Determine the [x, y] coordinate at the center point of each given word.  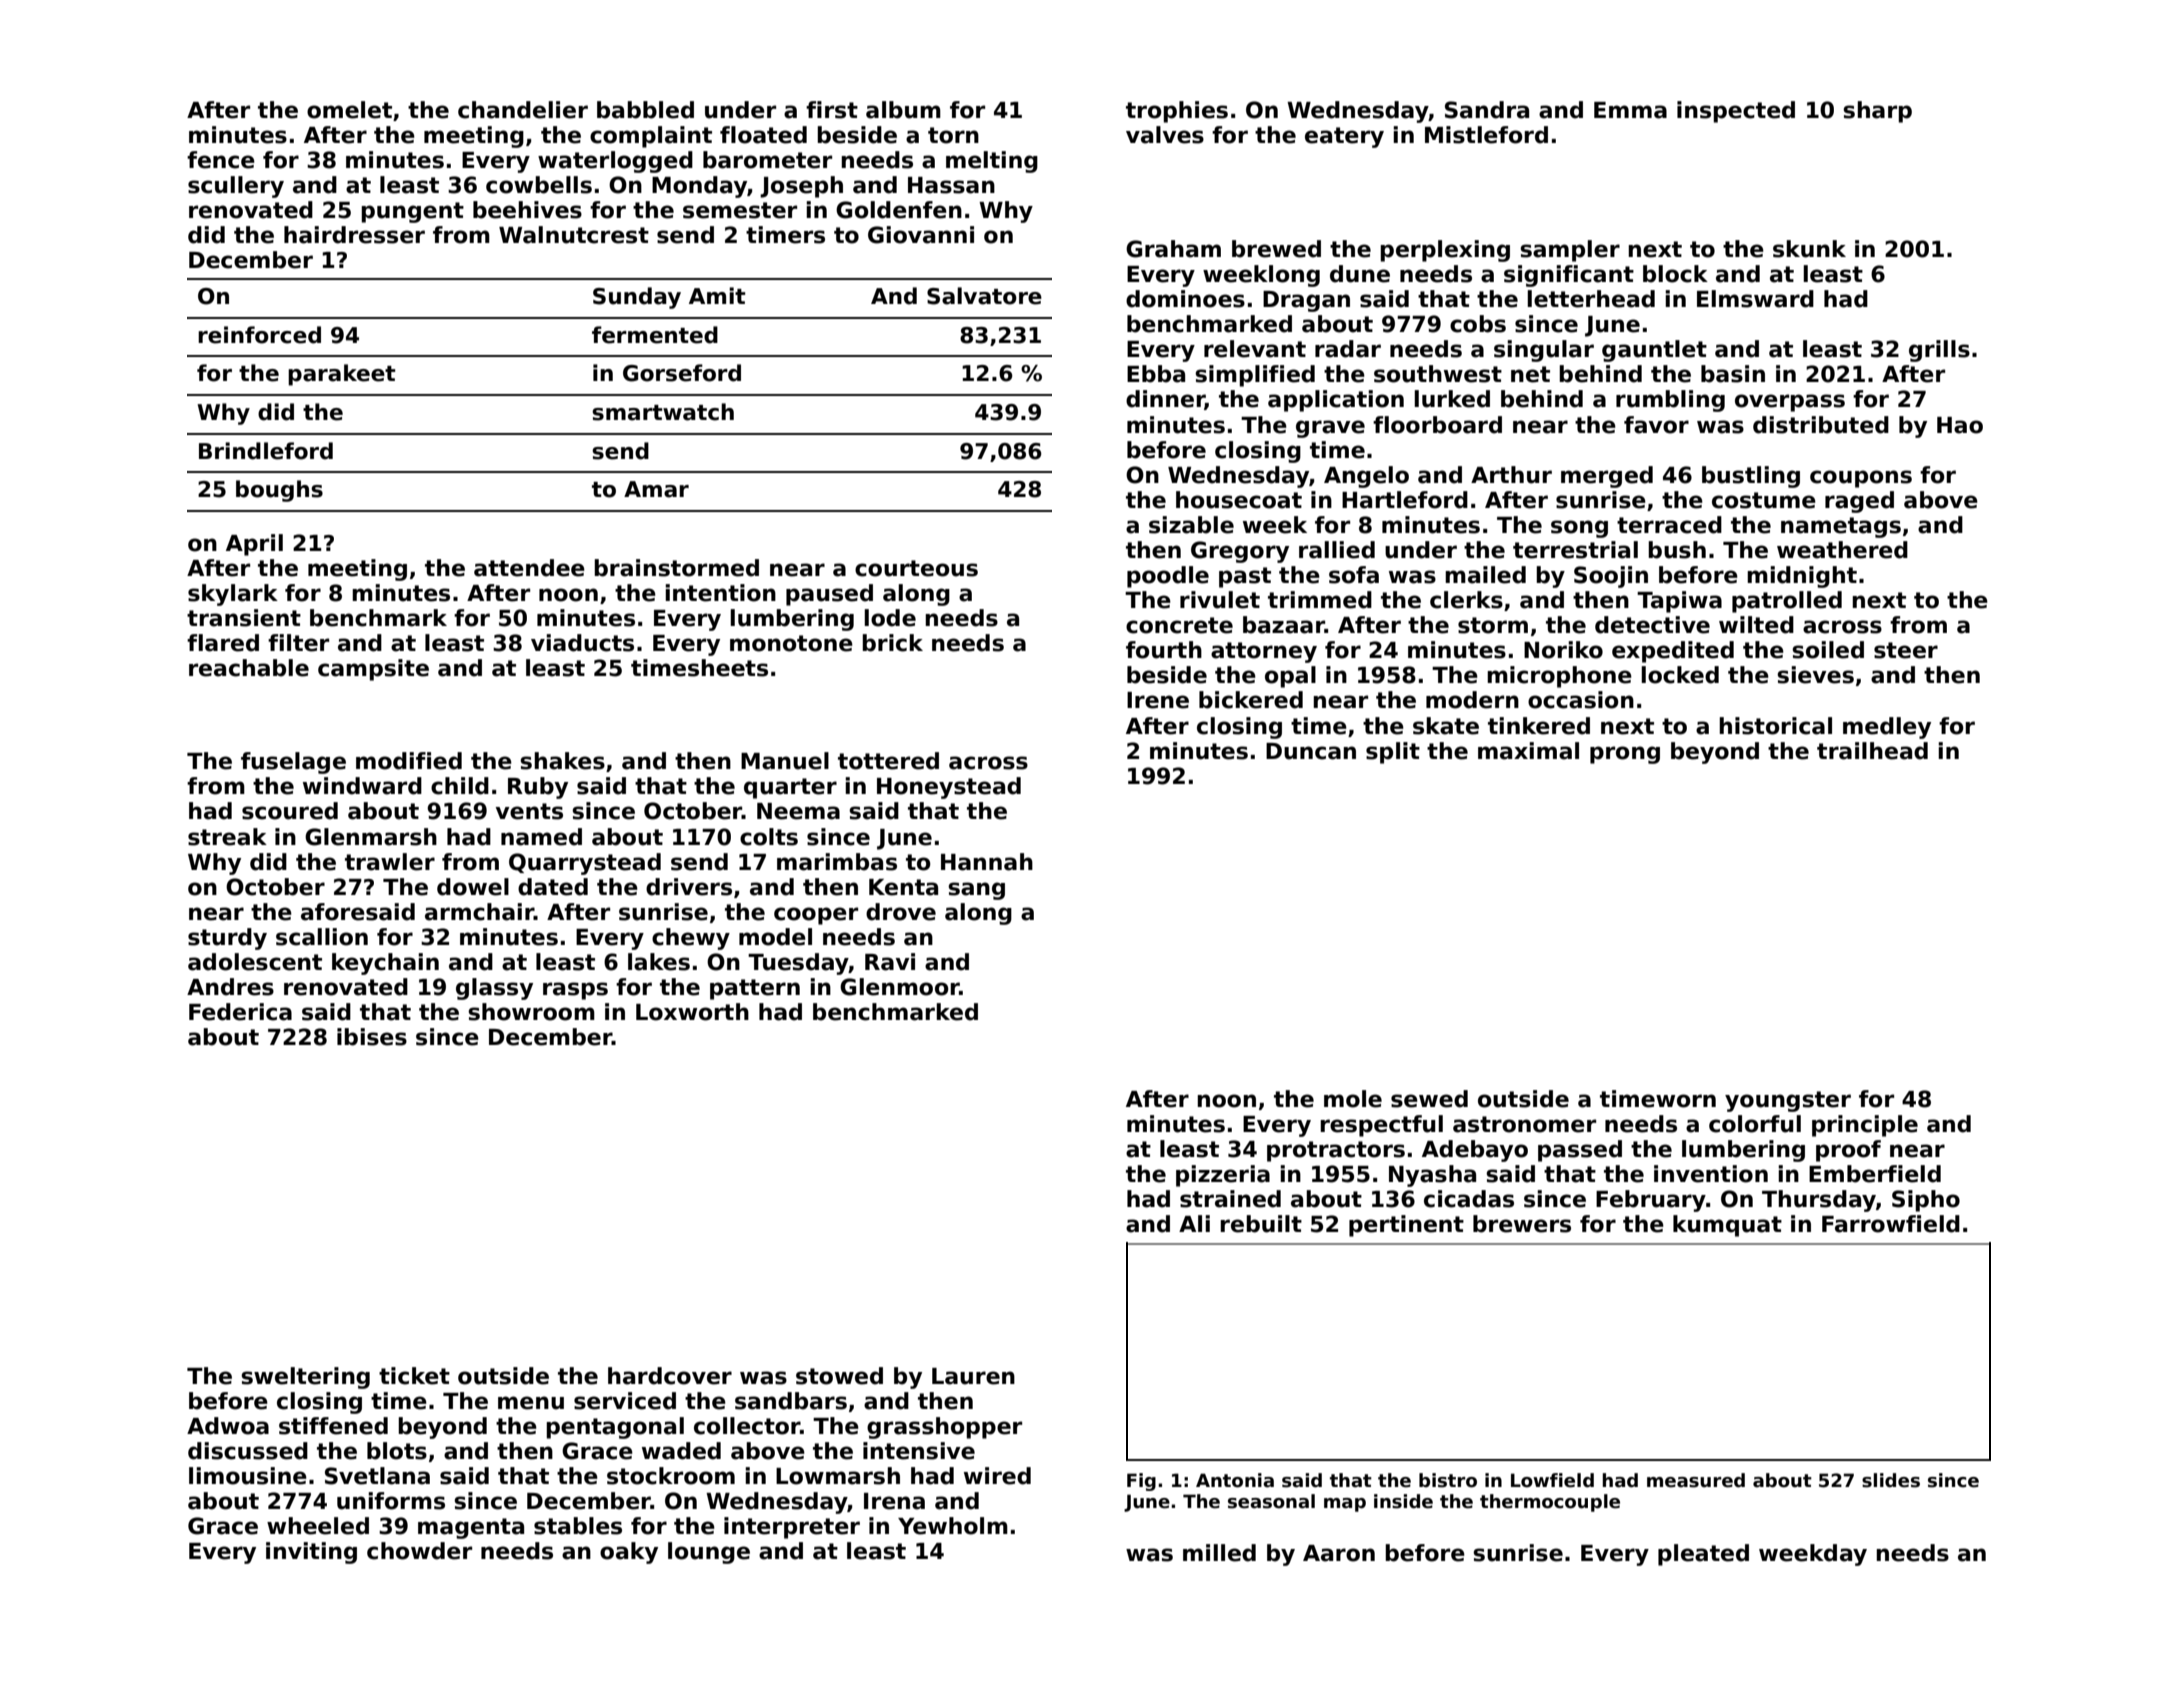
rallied [1337, 550]
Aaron [1339, 1553]
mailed [1485, 575]
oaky [629, 1553]
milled [1219, 1553]
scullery [236, 187]
